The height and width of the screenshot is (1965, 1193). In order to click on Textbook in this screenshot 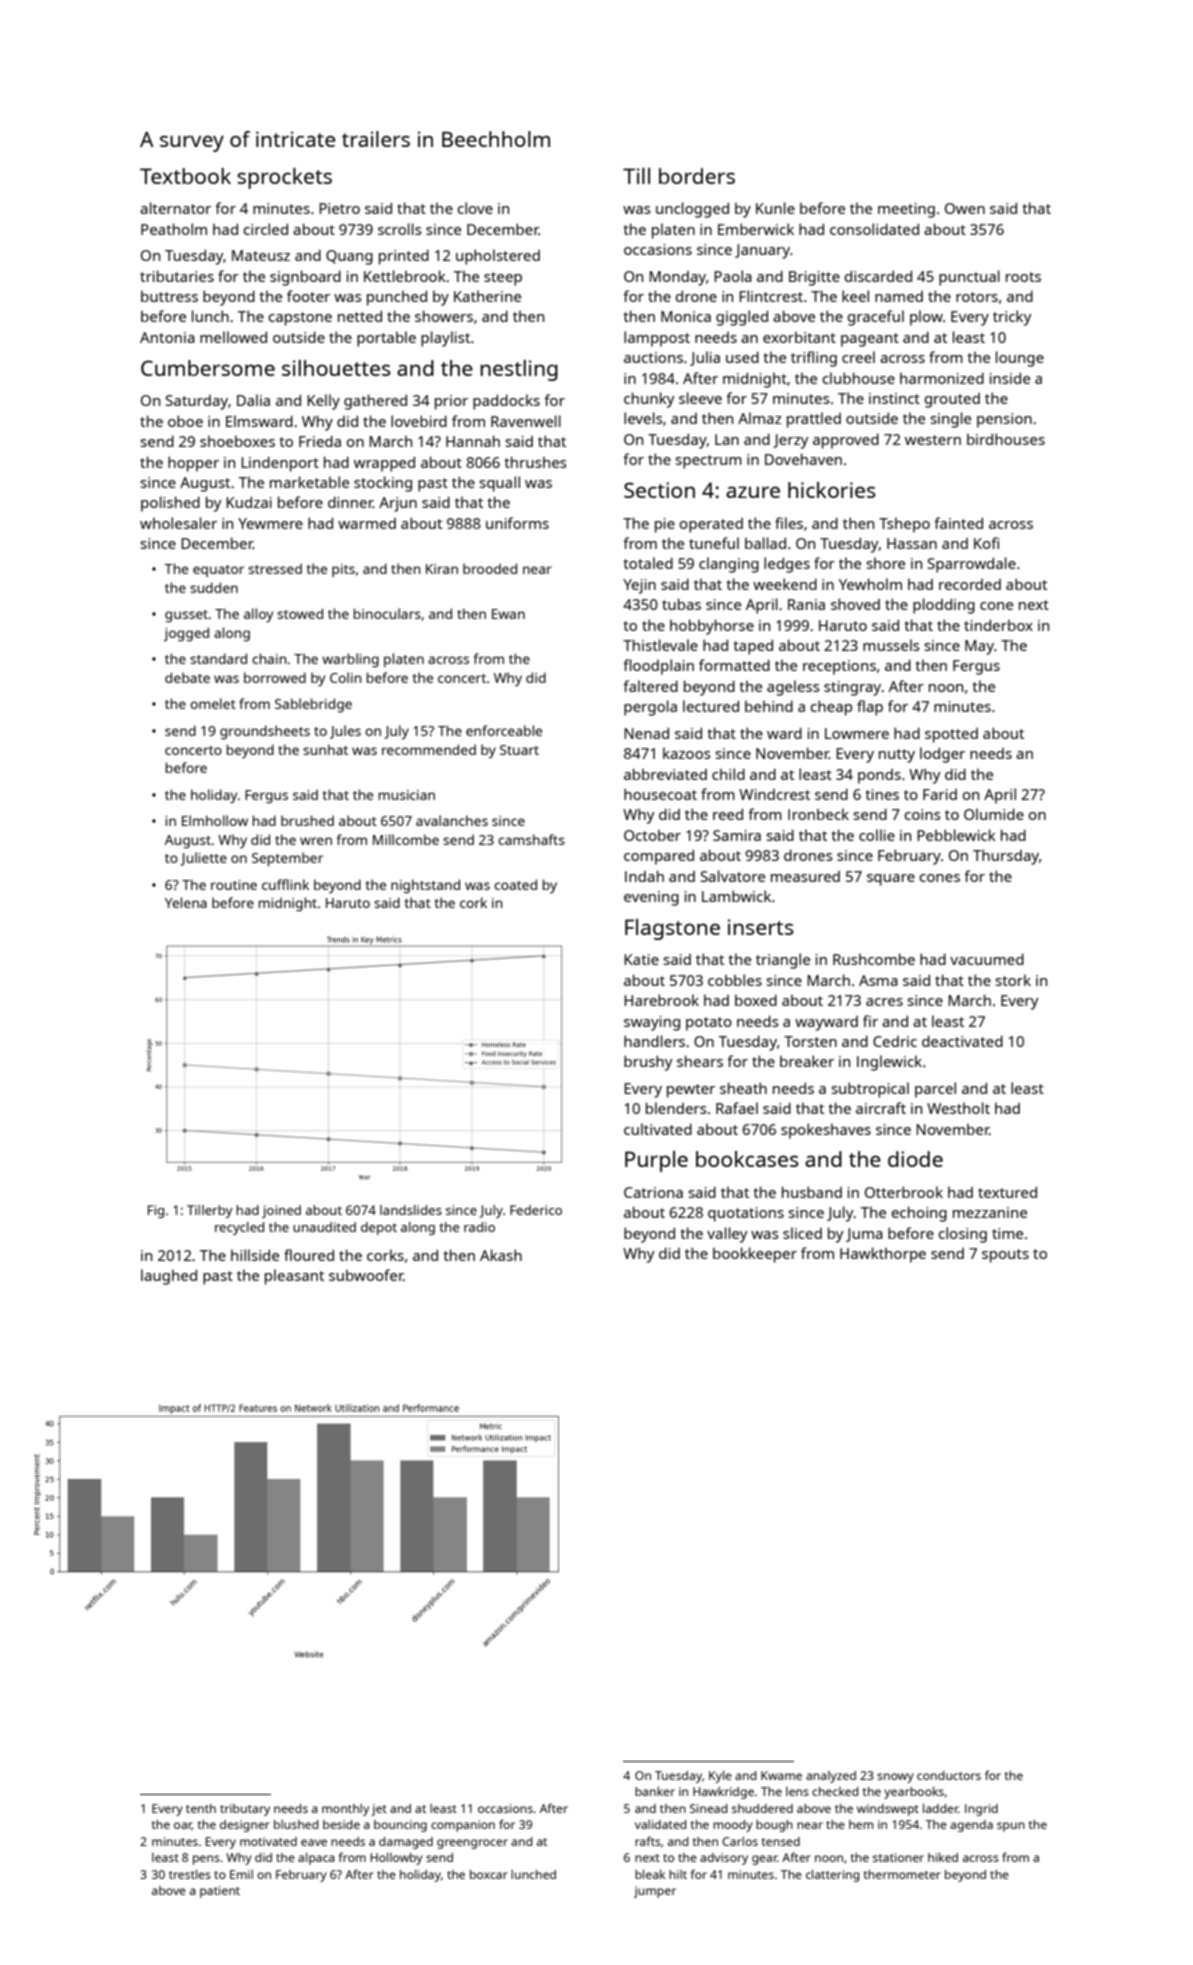, I will do `click(185, 176)`.
